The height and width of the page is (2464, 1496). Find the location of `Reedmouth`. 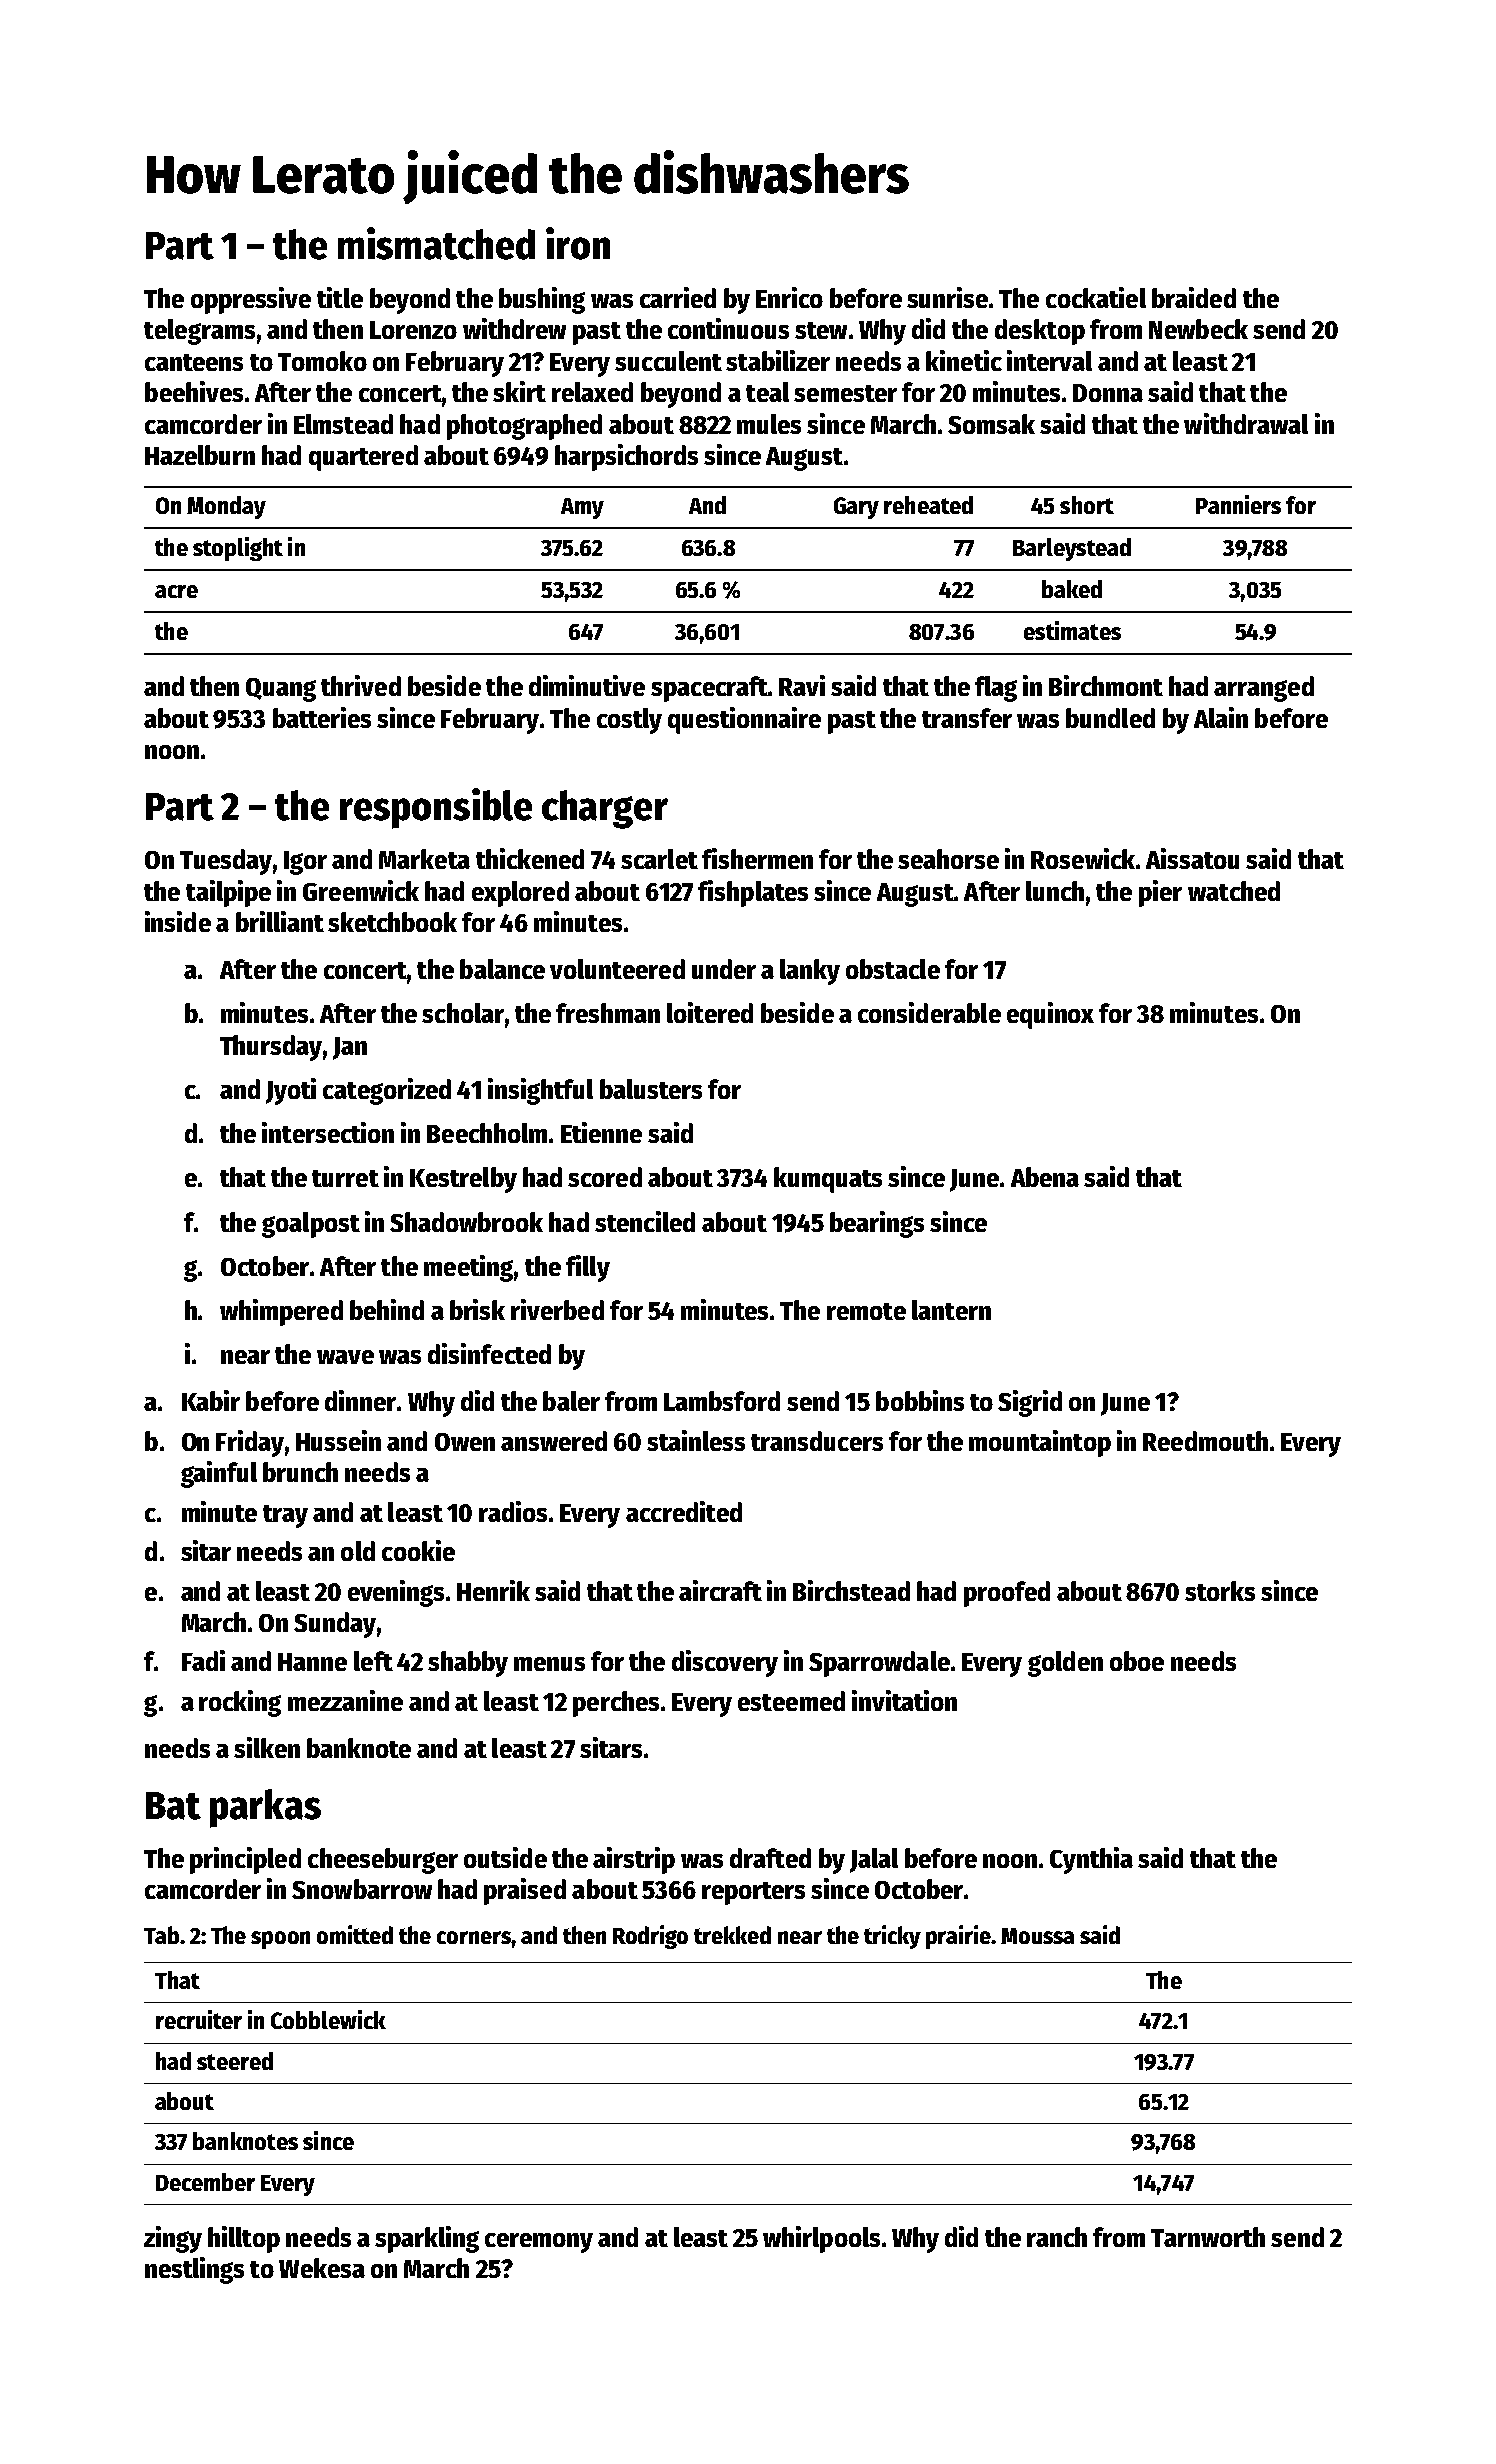

Reedmouth is located at coordinates (1205, 1441).
